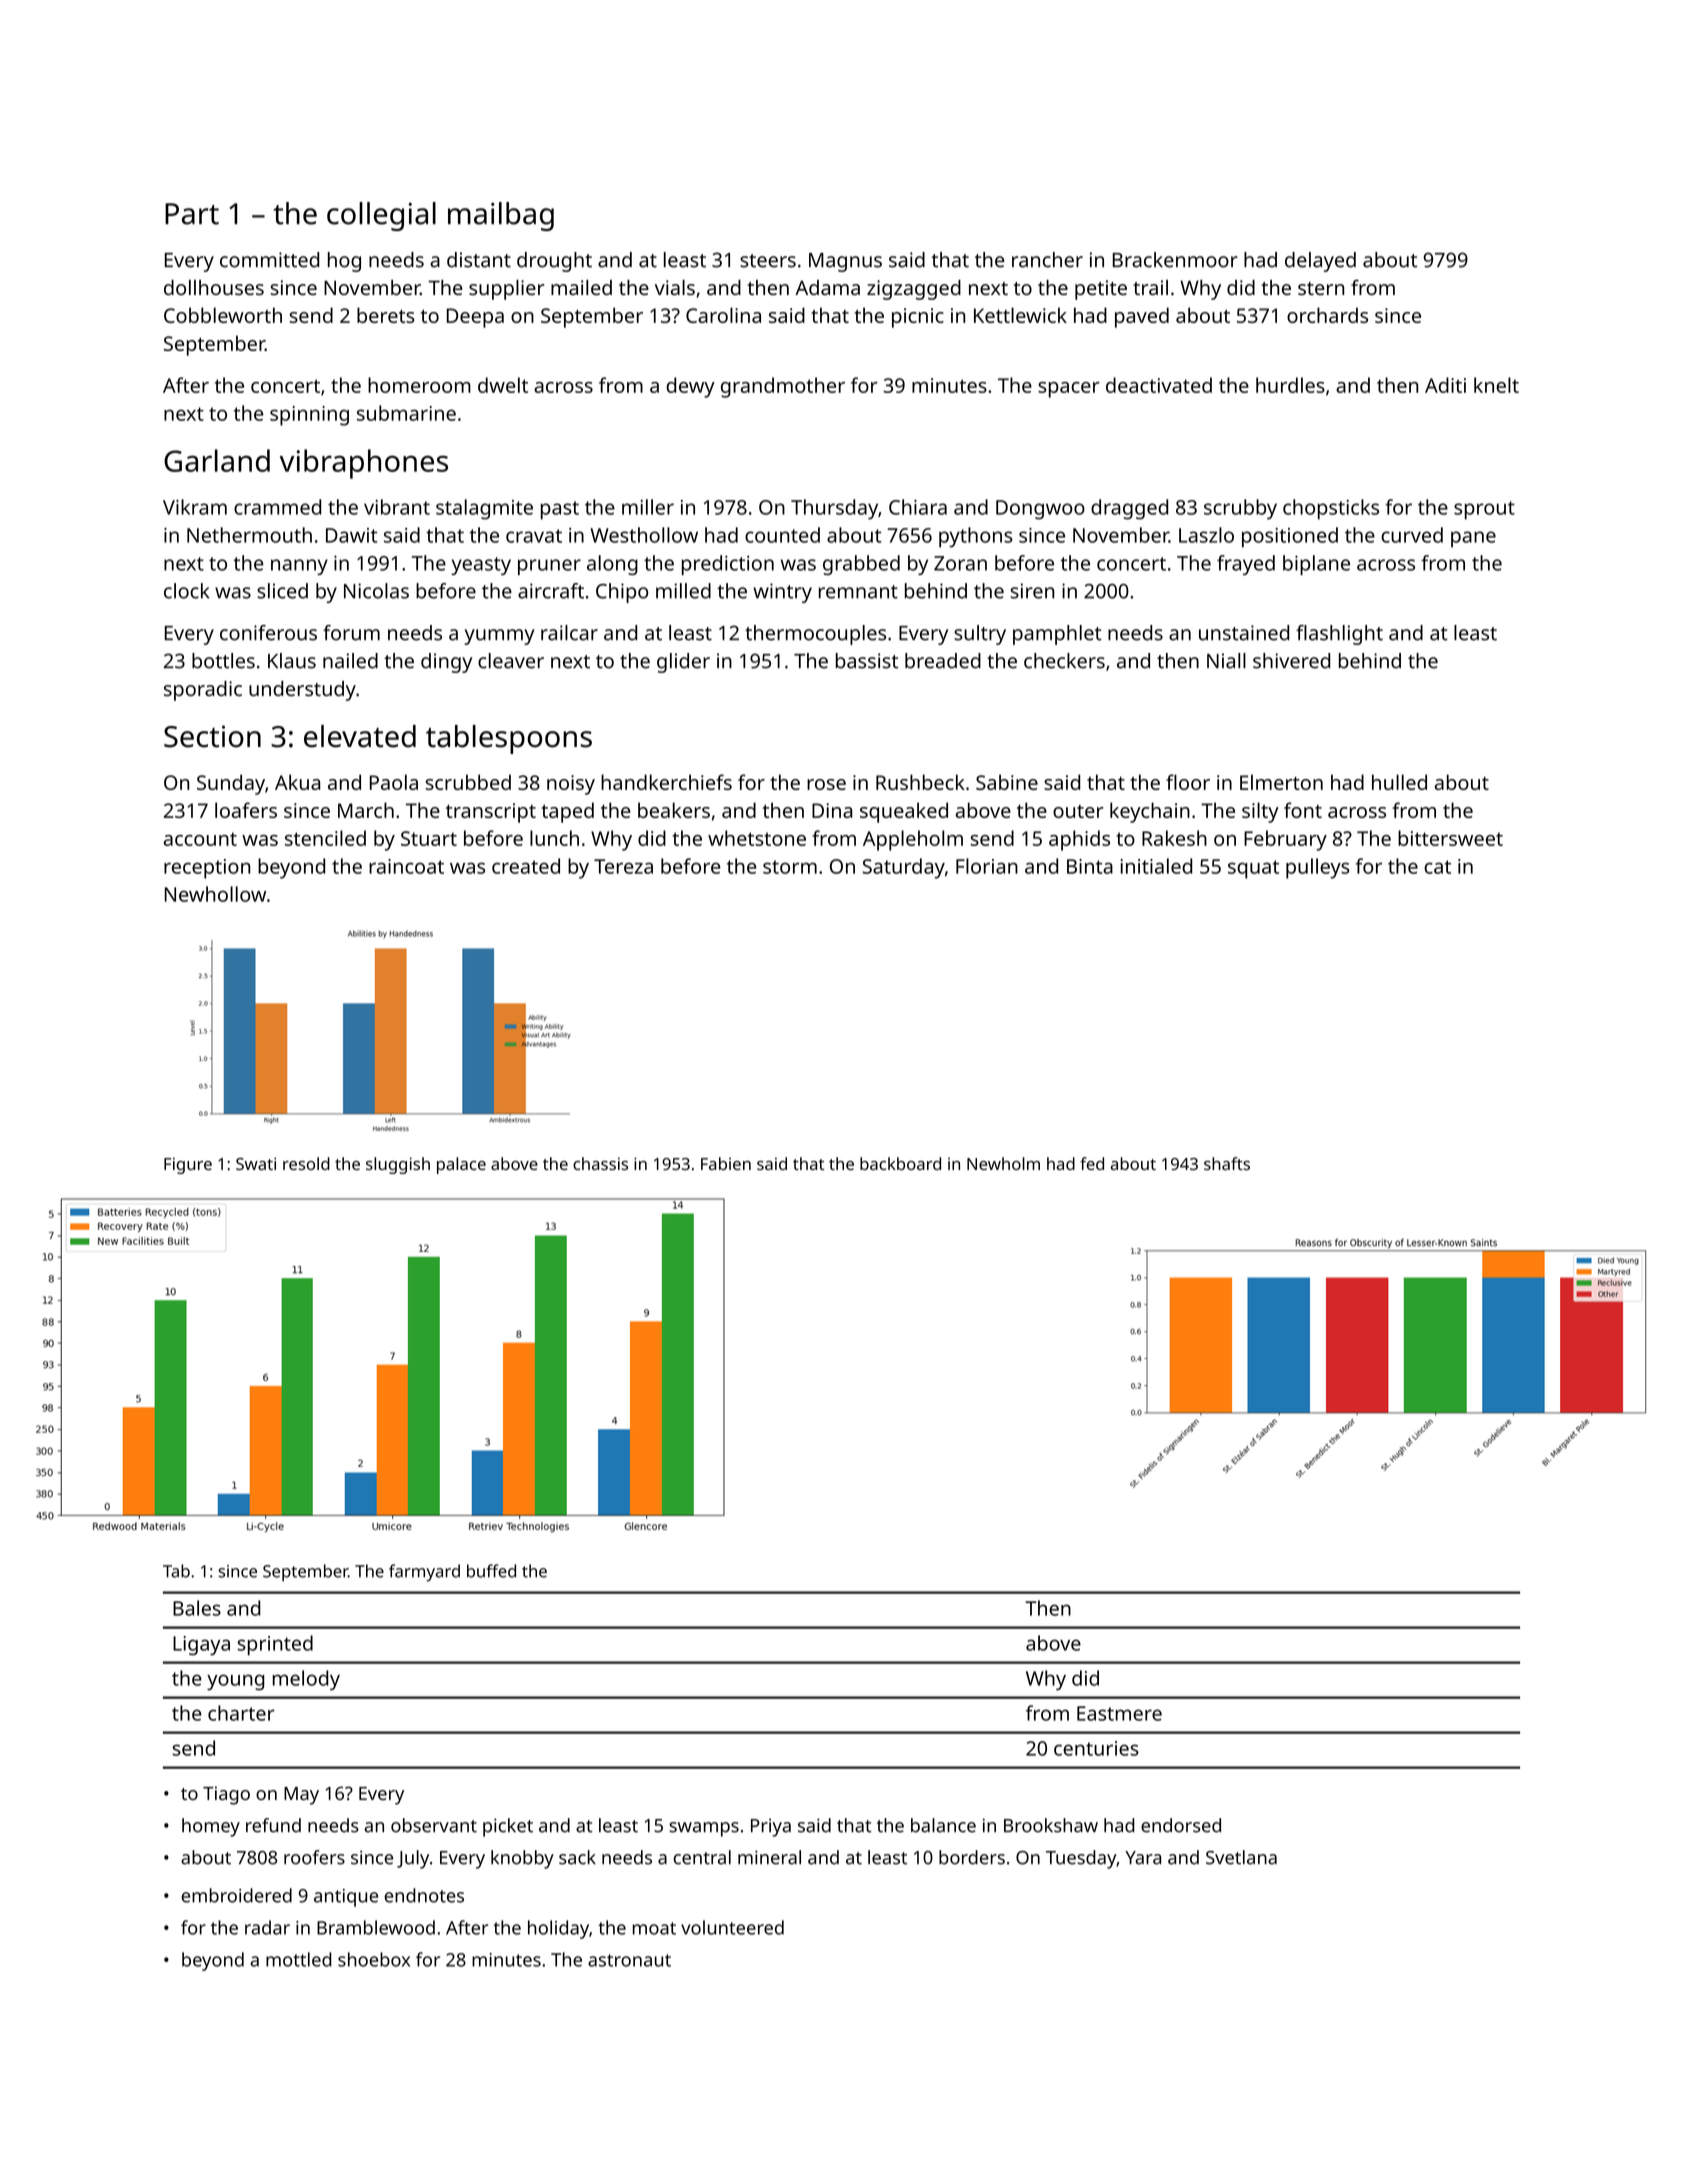  What do you see at coordinates (845, 262) in the page?
I see `Magnus` at bounding box center [845, 262].
